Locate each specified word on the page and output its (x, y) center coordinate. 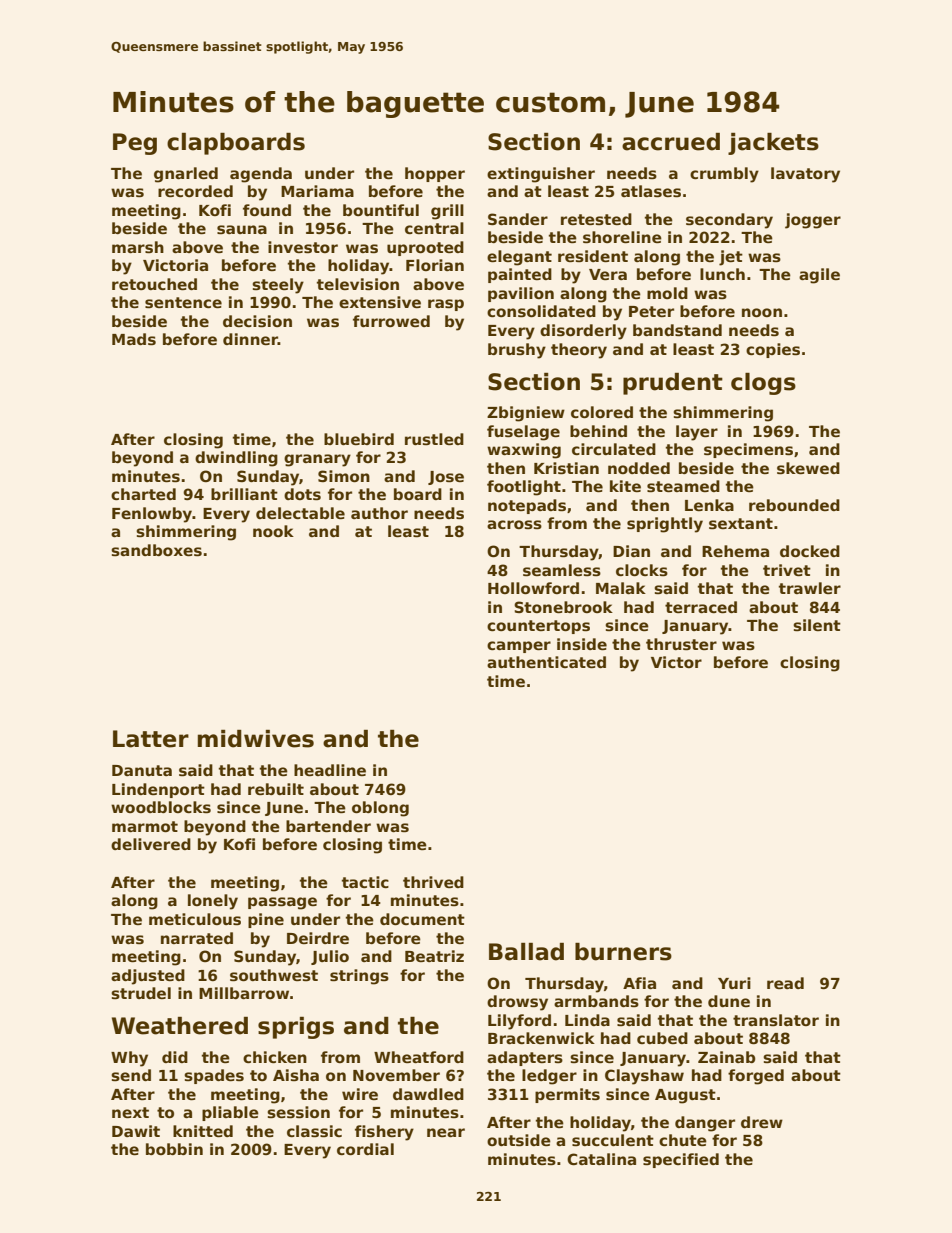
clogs (763, 384)
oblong (380, 809)
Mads (134, 339)
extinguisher (541, 175)
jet (731, 258)
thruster (681, 644)
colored (602, 412)
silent (817, 625)
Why (129, 1059)
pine (266, 920)
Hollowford (533, 588)
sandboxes (156, 550)
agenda (261, 175)
